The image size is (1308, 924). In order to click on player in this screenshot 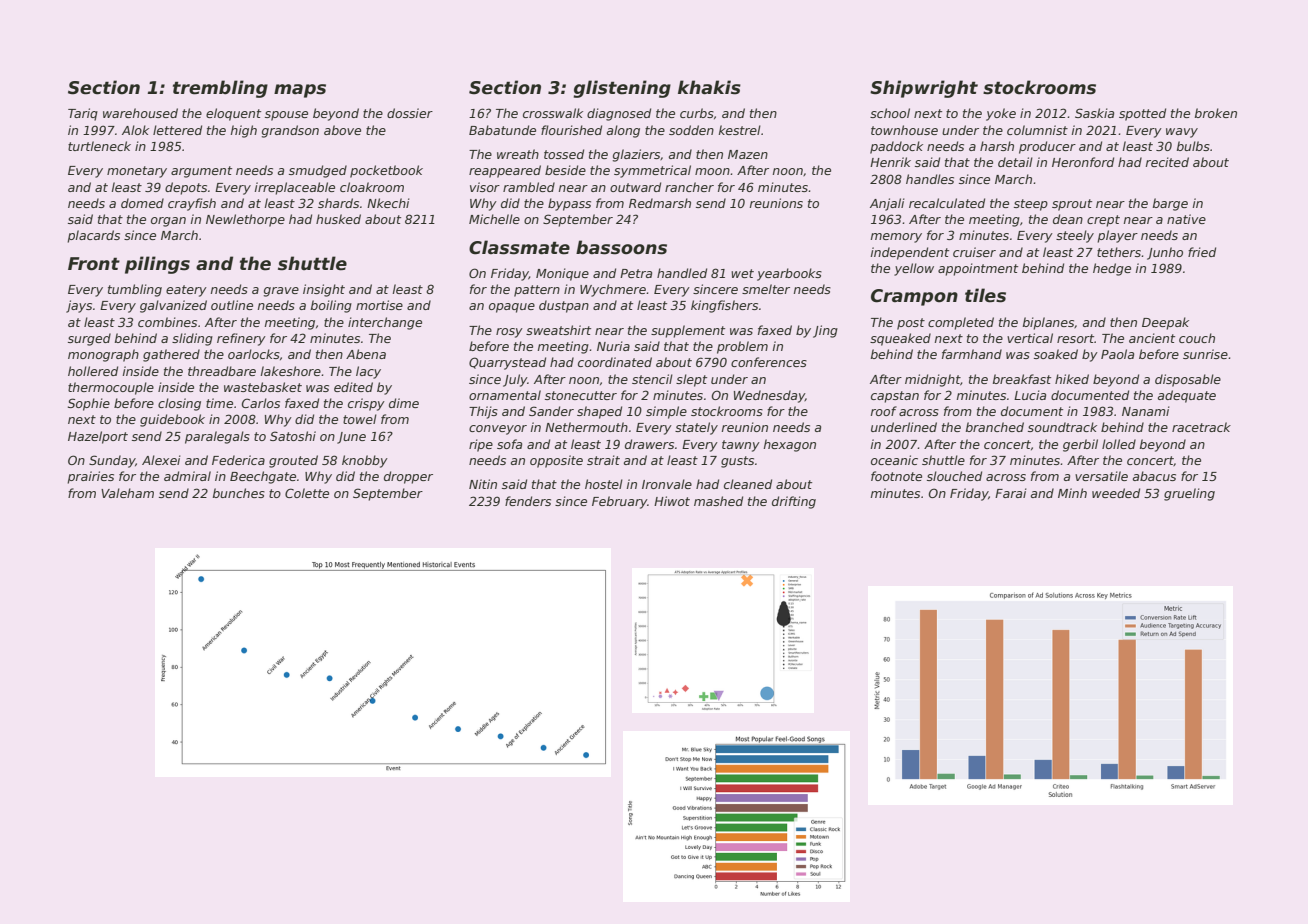, I will do `click(1117, 236)`.
